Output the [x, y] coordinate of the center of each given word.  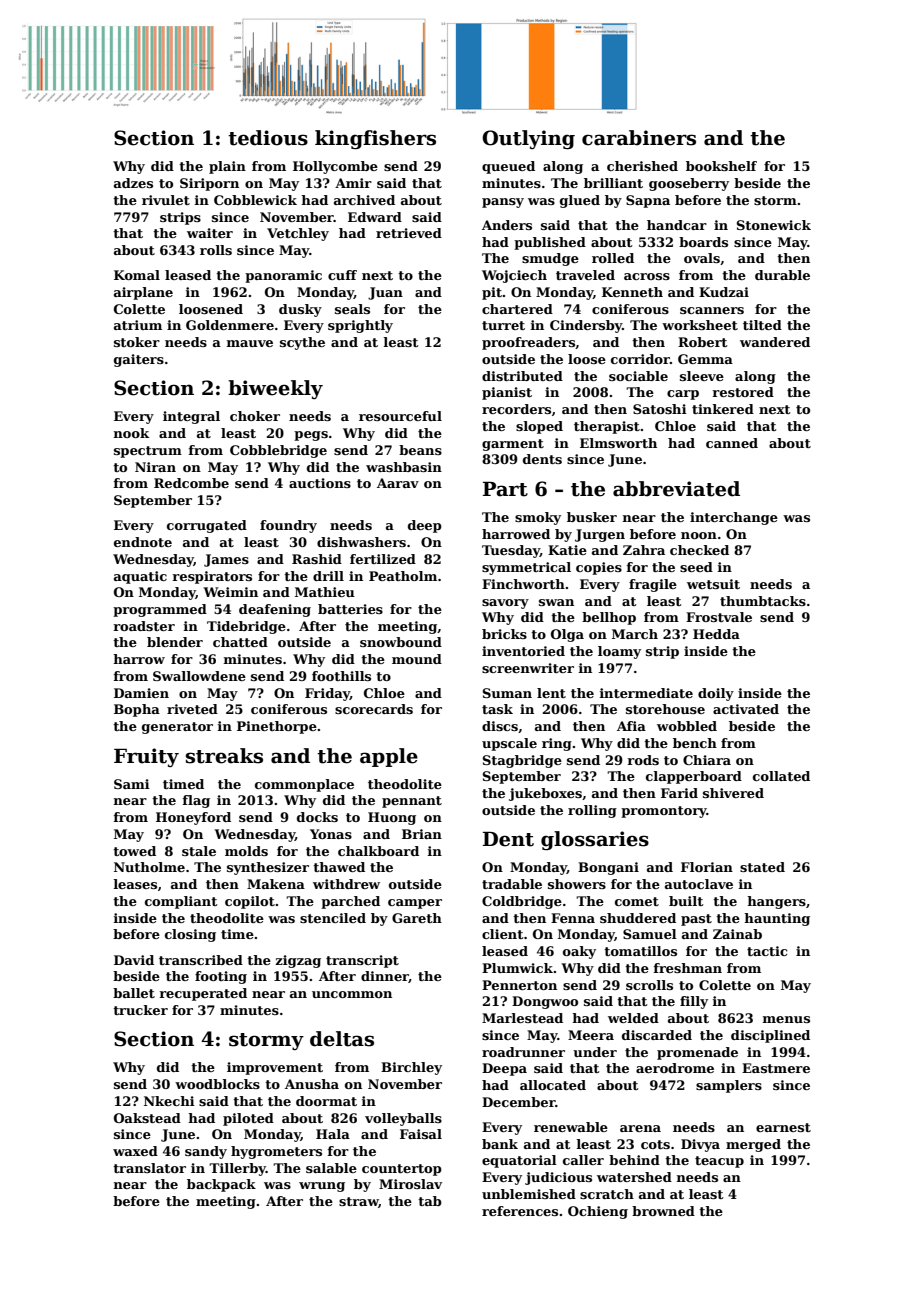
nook [131, 433]
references [520, 1211]
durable [782, 275]
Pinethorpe [277, 727]
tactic [767, 951]
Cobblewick [255, 200]
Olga [567, 635]
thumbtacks [763, 601]
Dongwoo [545, 1002]
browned [663, 1211]
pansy [503, 203]
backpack [221, 1185]
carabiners [639, 138]
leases [135, 884]
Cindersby [586, 326]
